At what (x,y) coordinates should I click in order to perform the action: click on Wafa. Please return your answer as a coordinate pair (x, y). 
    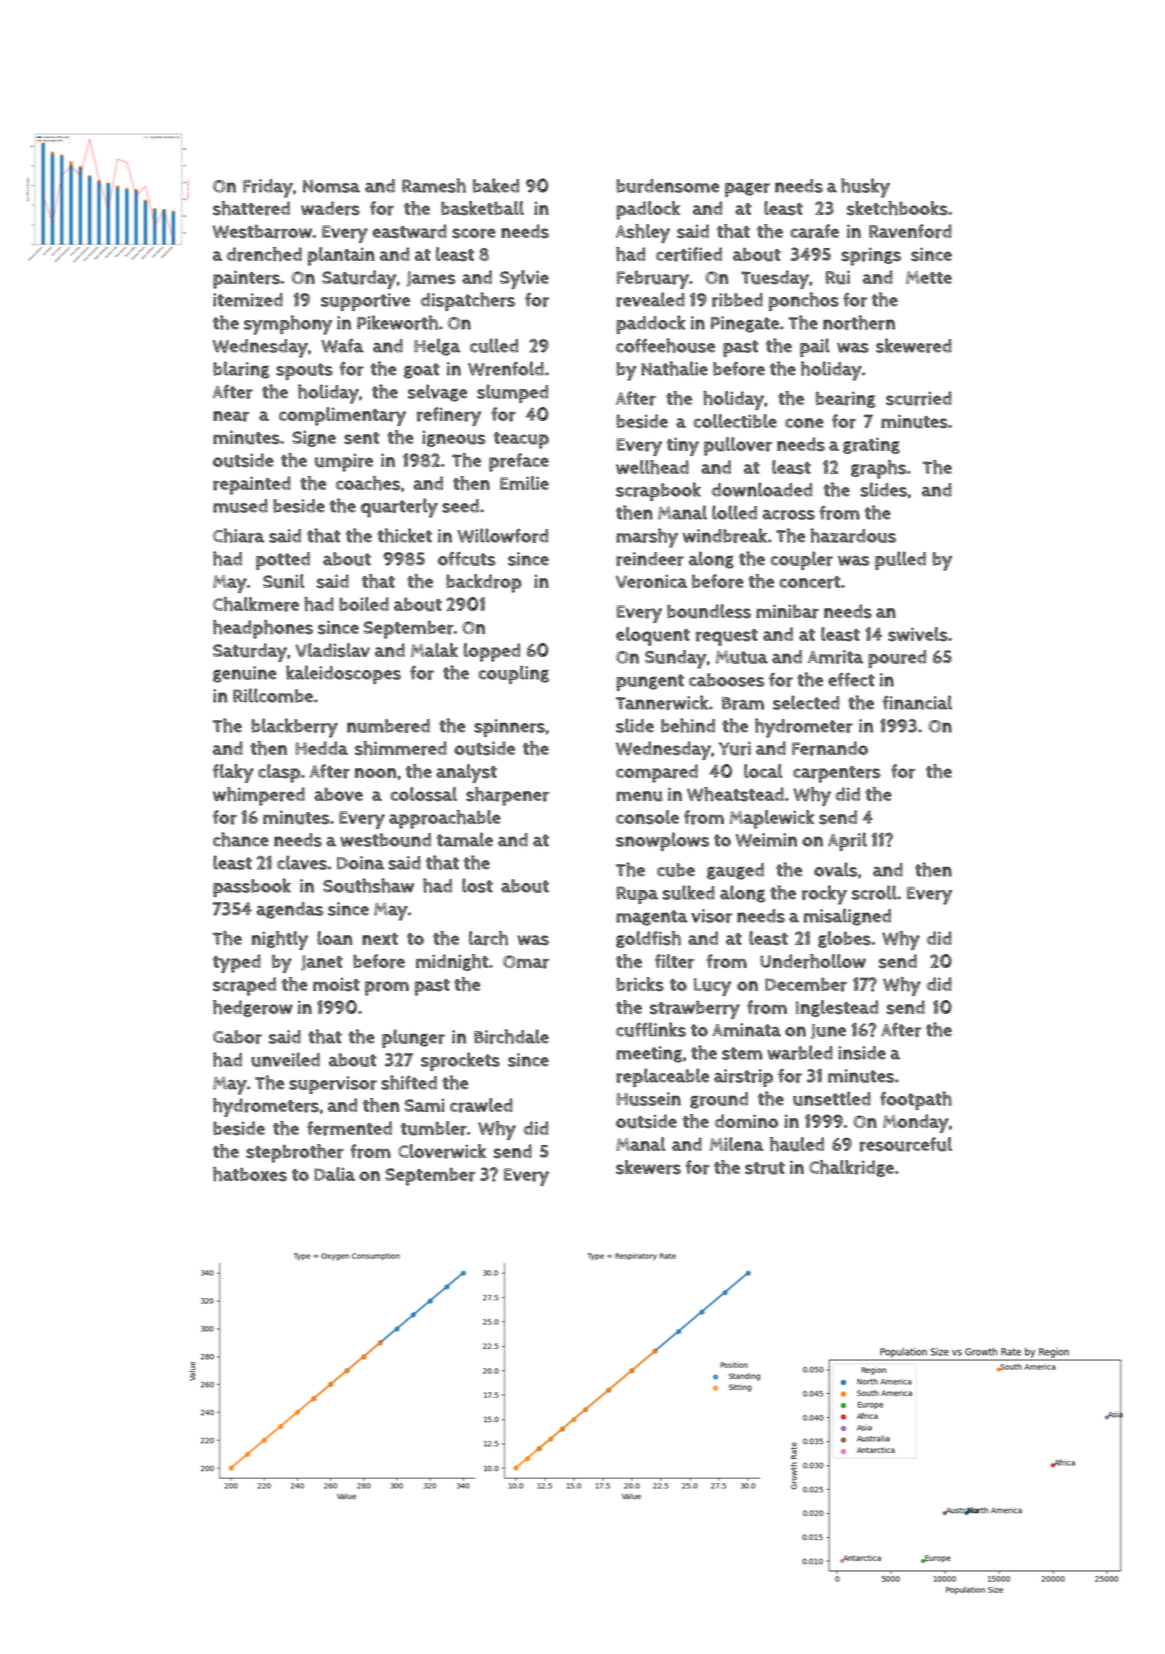
    Looking at the image, I should click on (342, 346).
